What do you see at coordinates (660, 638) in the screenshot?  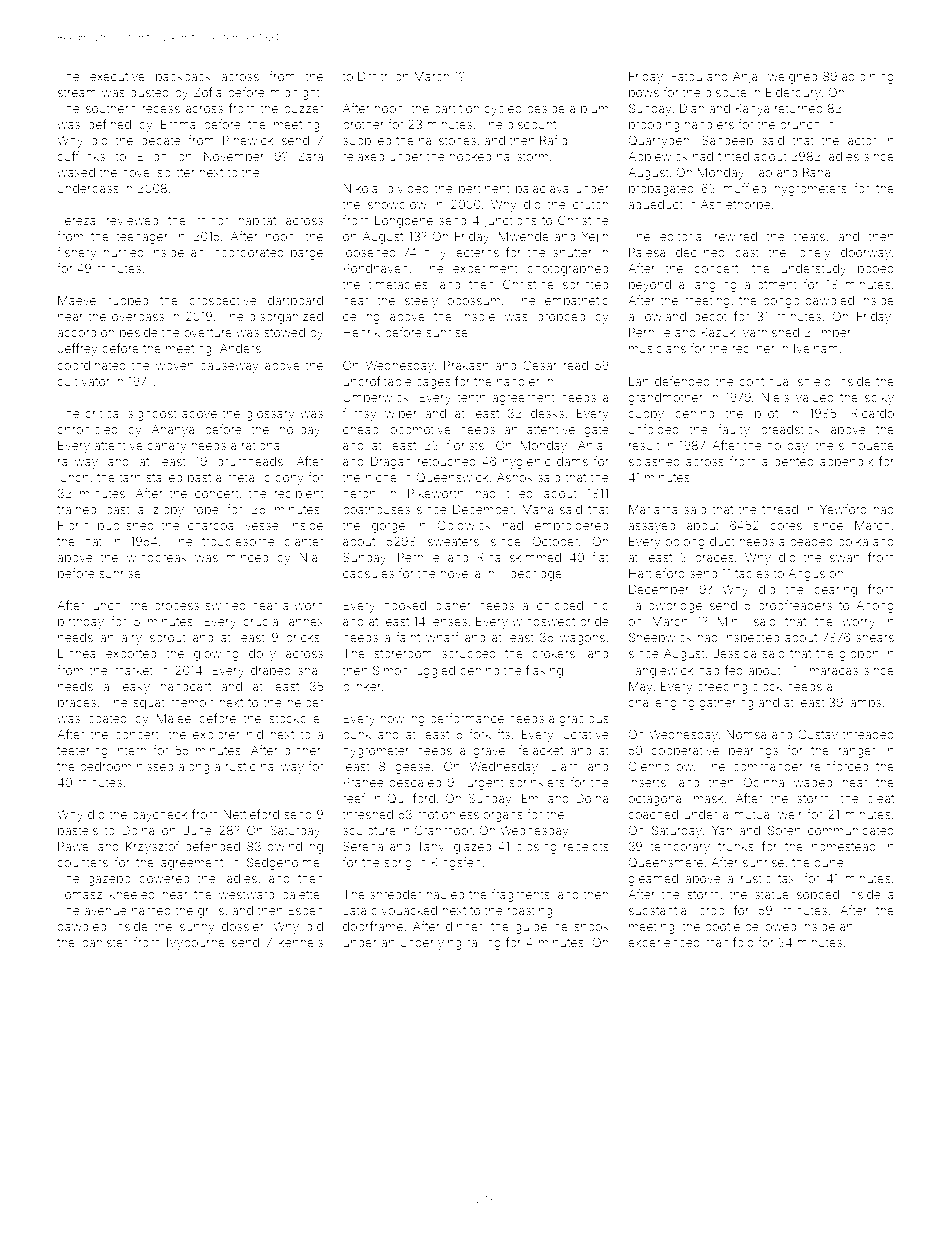 I see `Sheepwick` at bounding box center [660, 638].
